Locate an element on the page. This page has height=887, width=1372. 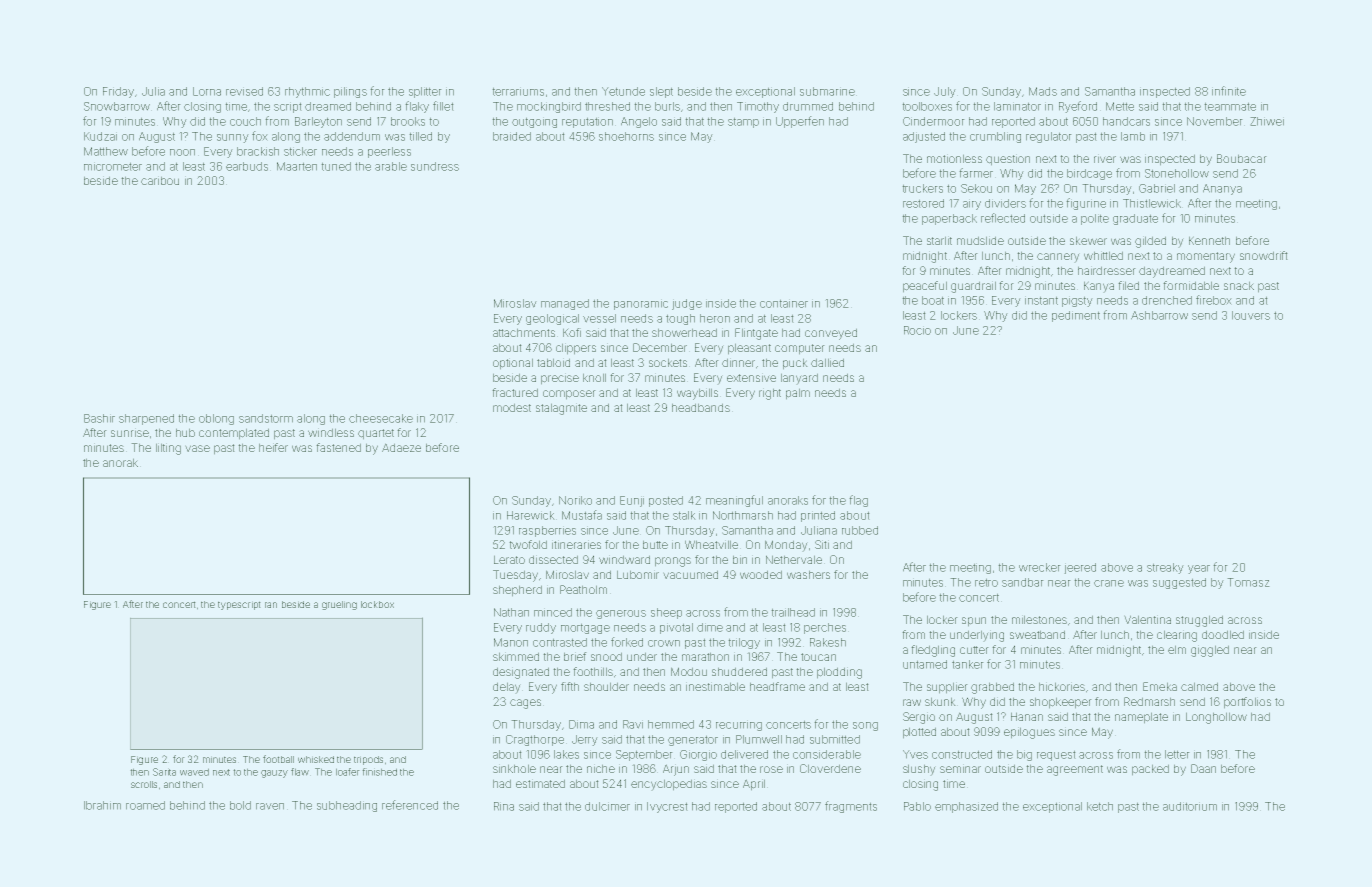
fastened is located at coordinates (338, 447).
